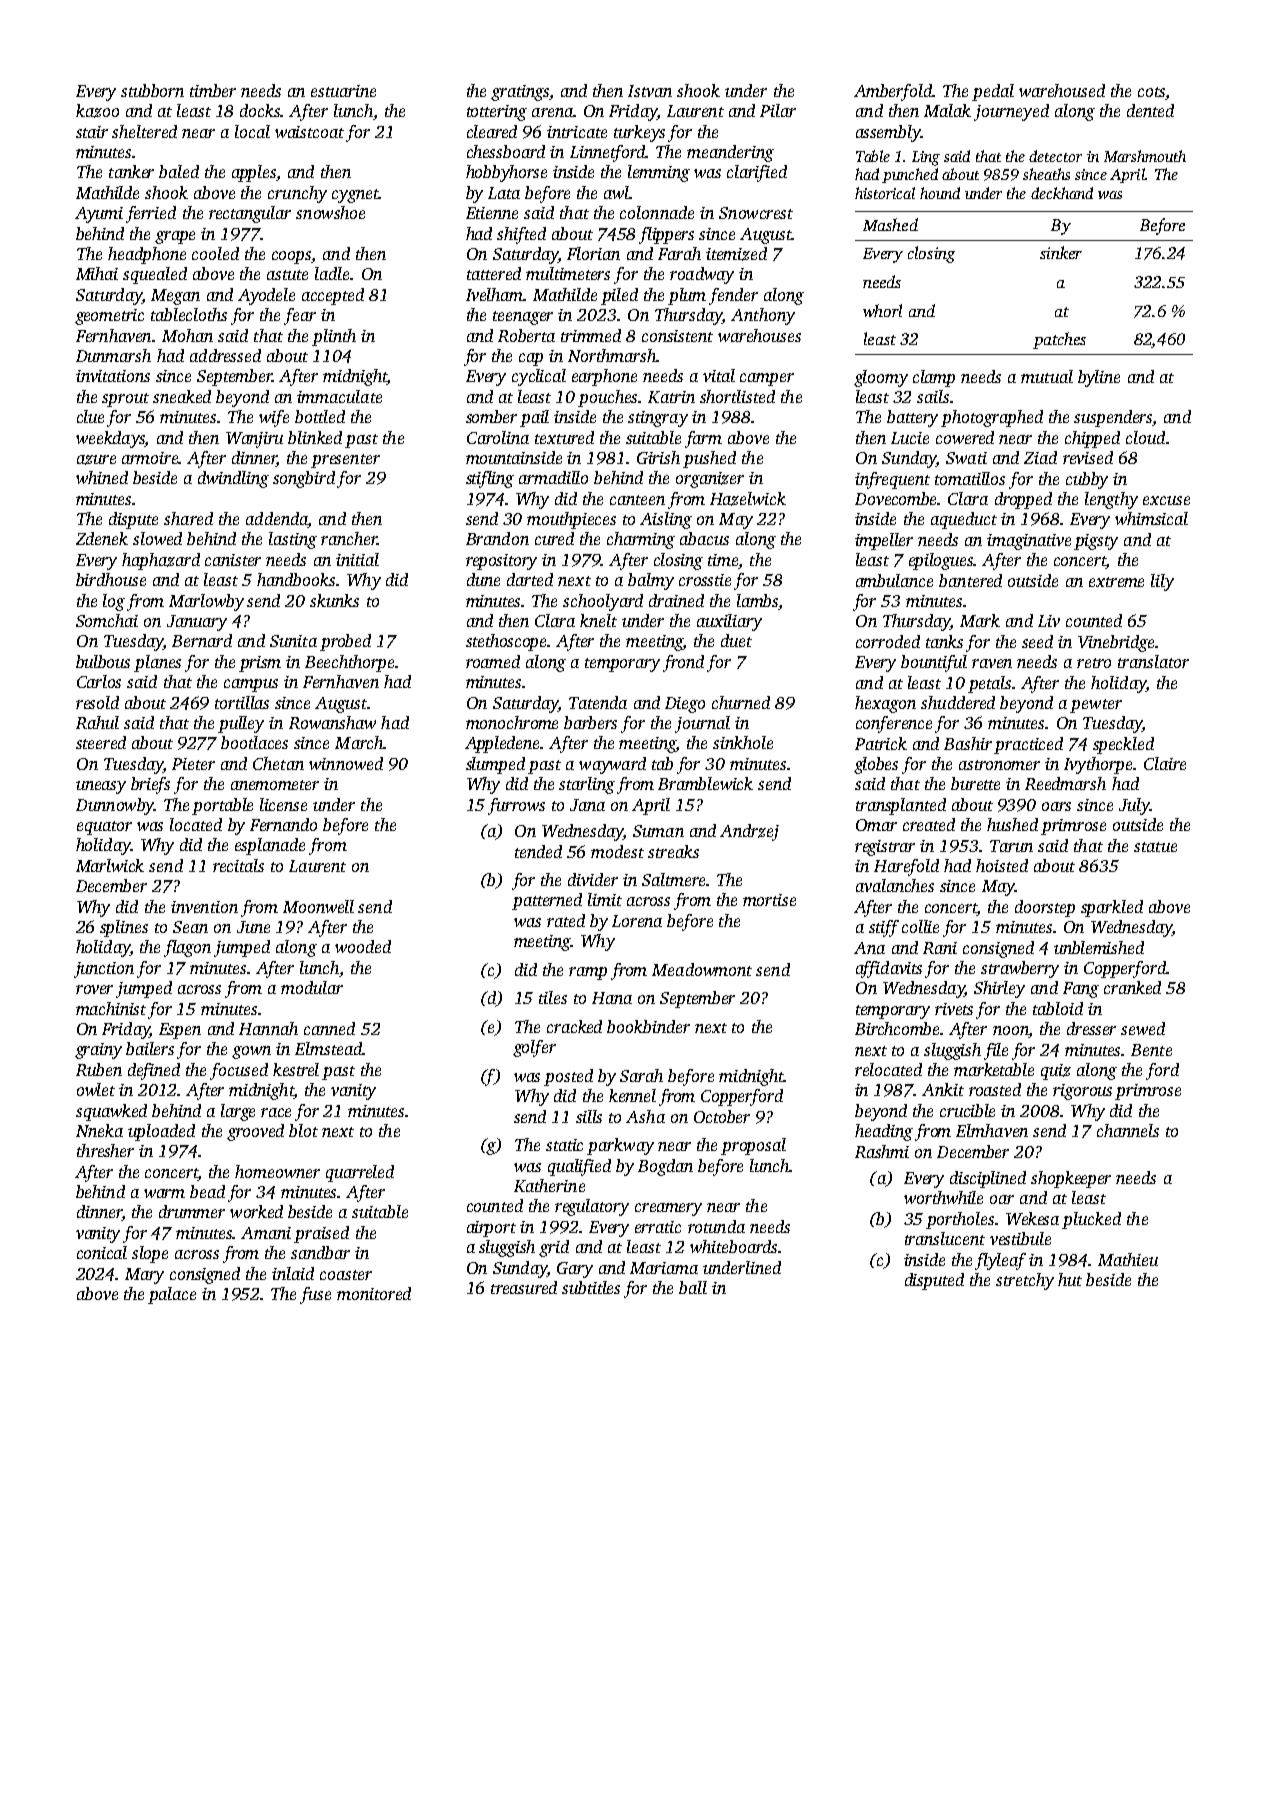 The image size is (1269, 1794). I want to click on cloud, so click(1145, 437).
